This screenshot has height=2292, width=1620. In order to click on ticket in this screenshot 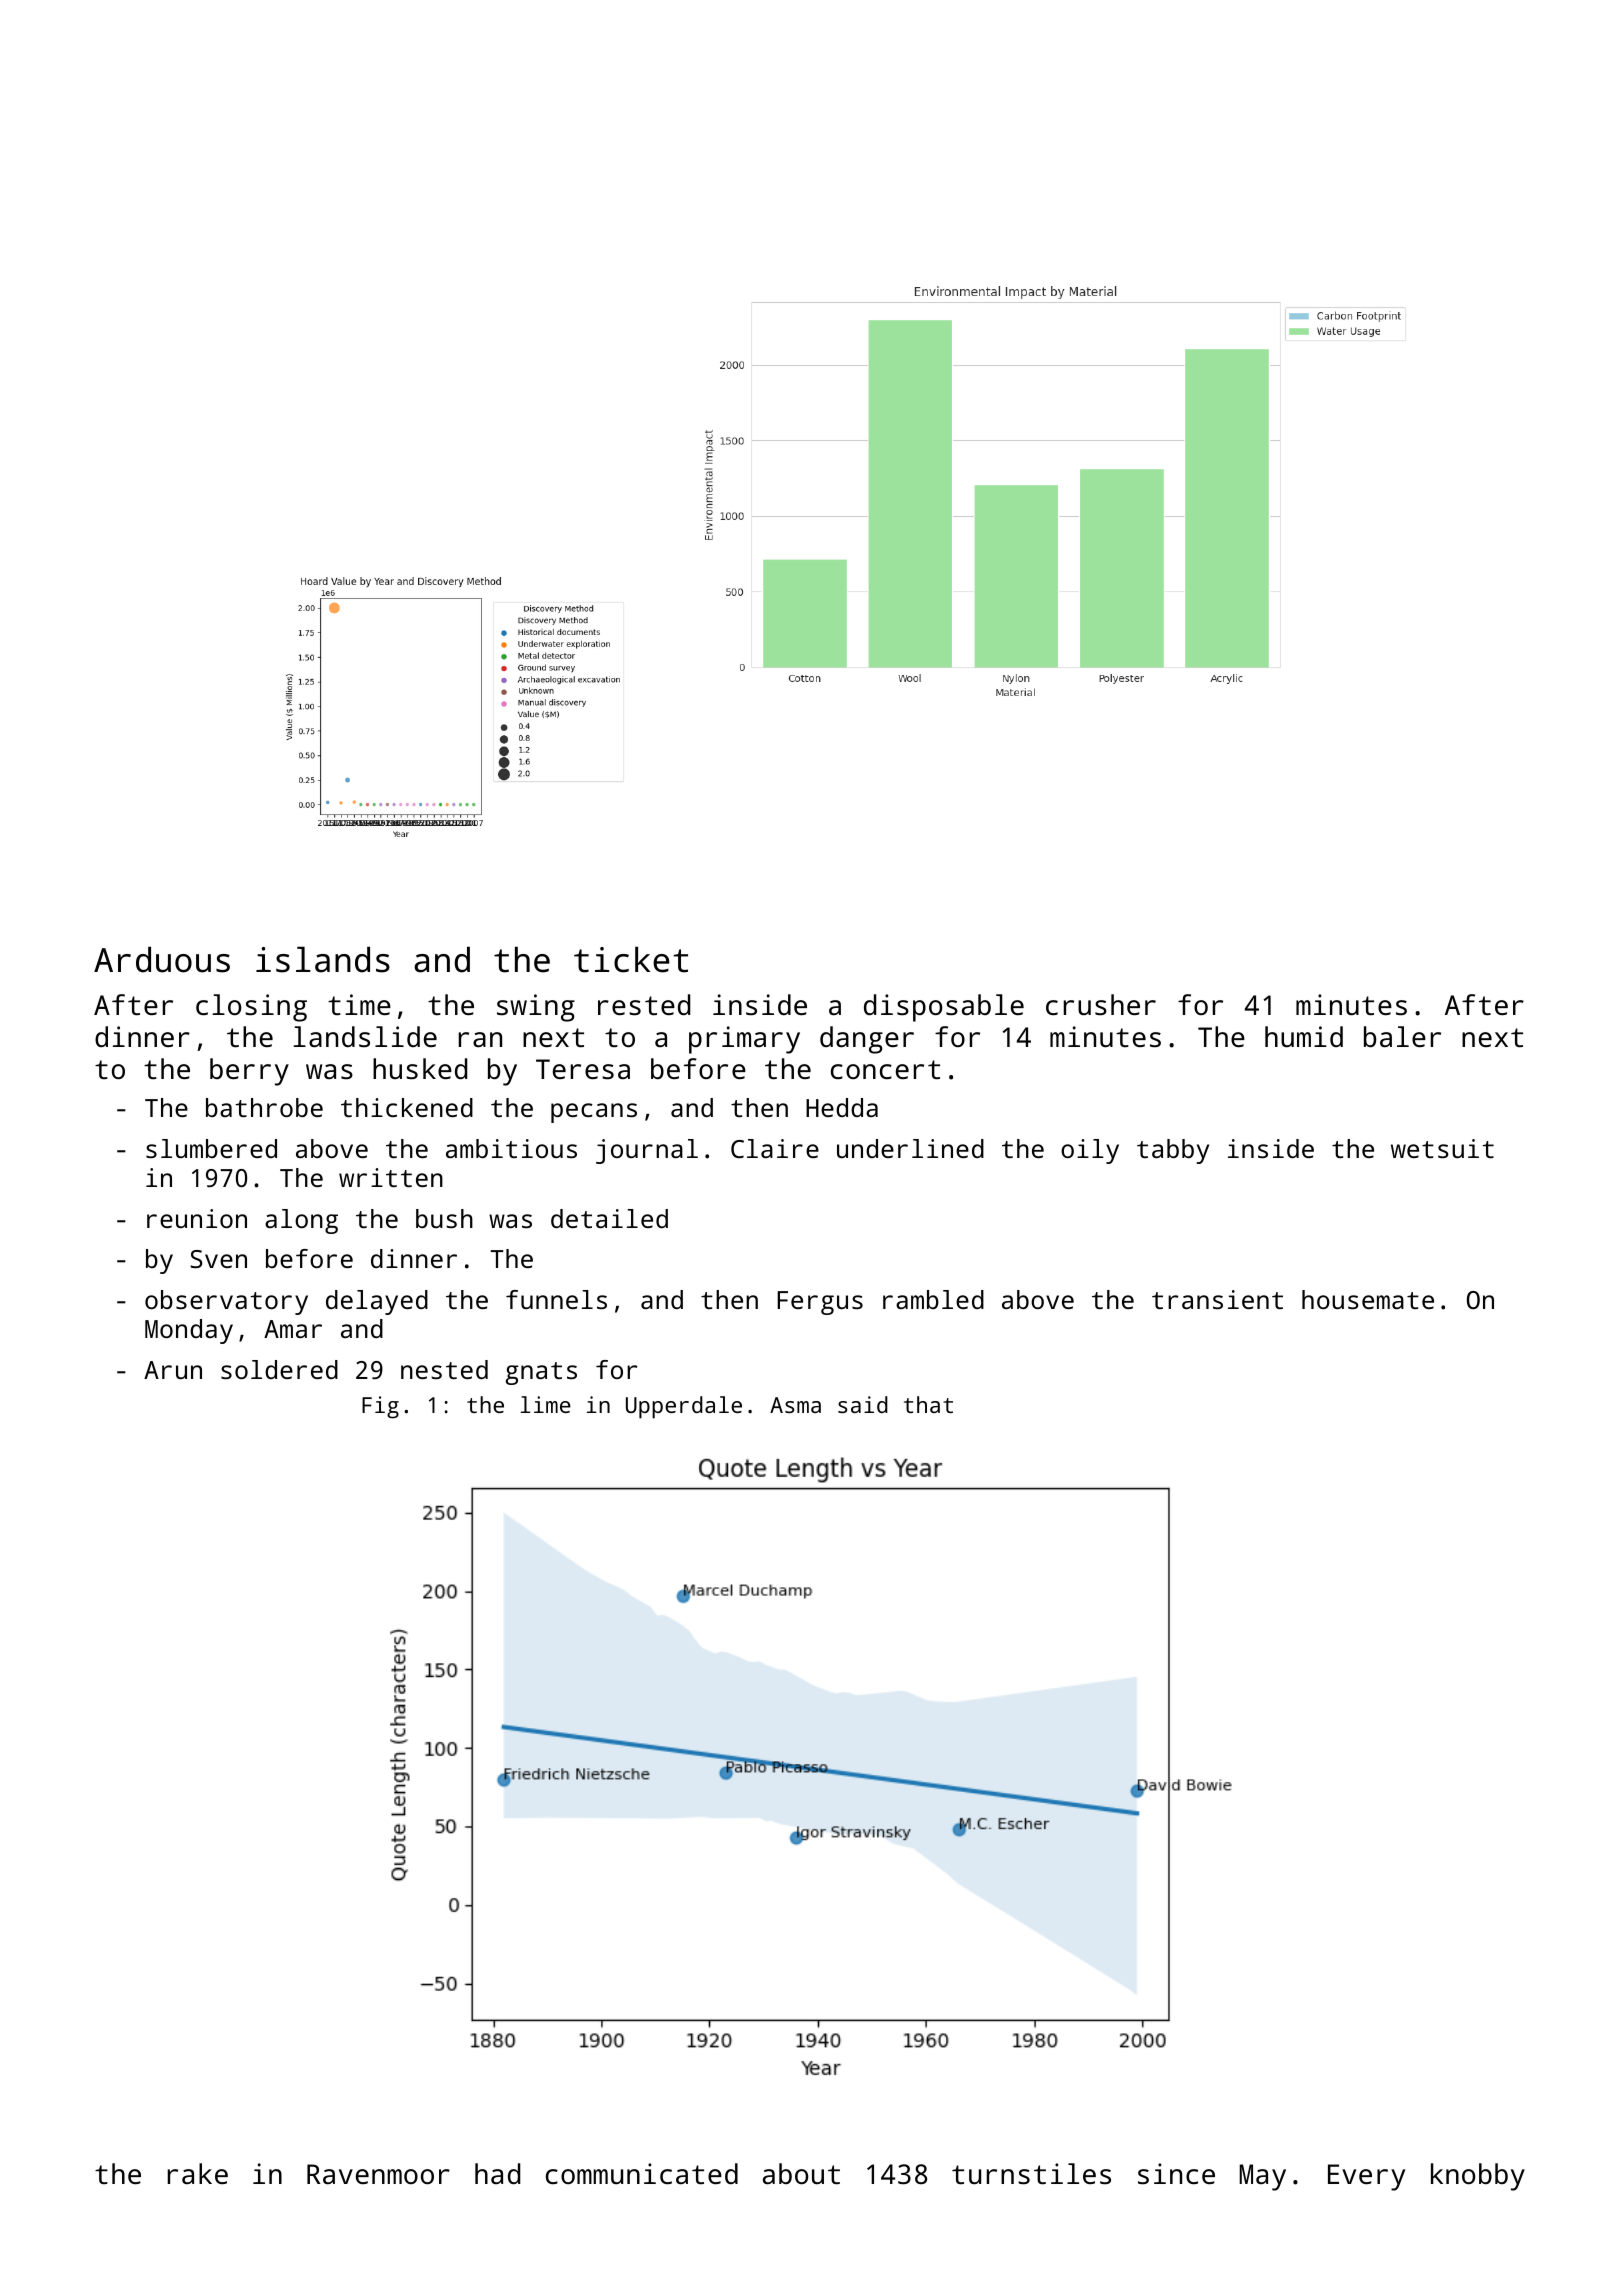, I will do `click(631, 960)`.
